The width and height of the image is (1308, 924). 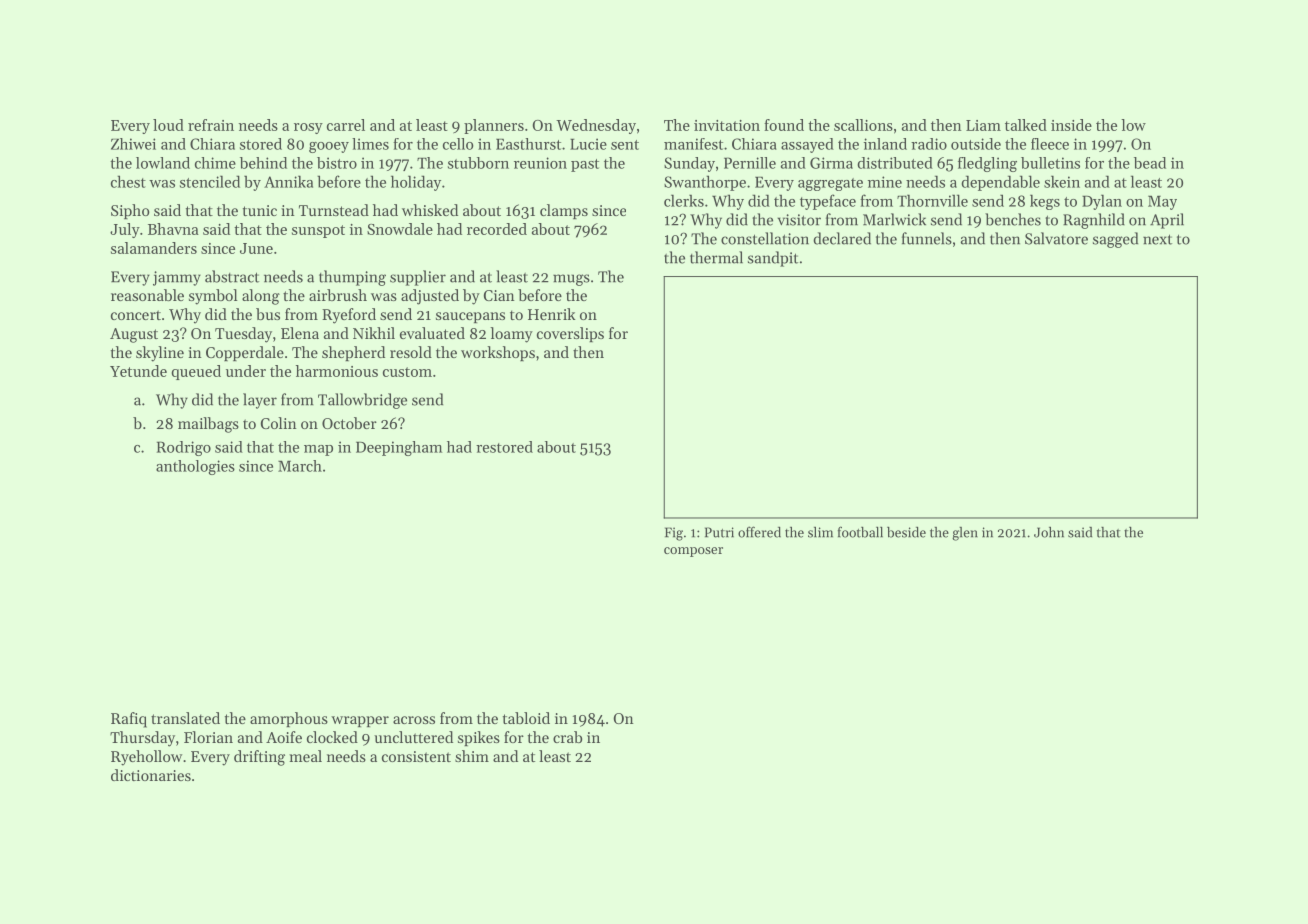 I want to click on glen, so click(x=965, y=534).
